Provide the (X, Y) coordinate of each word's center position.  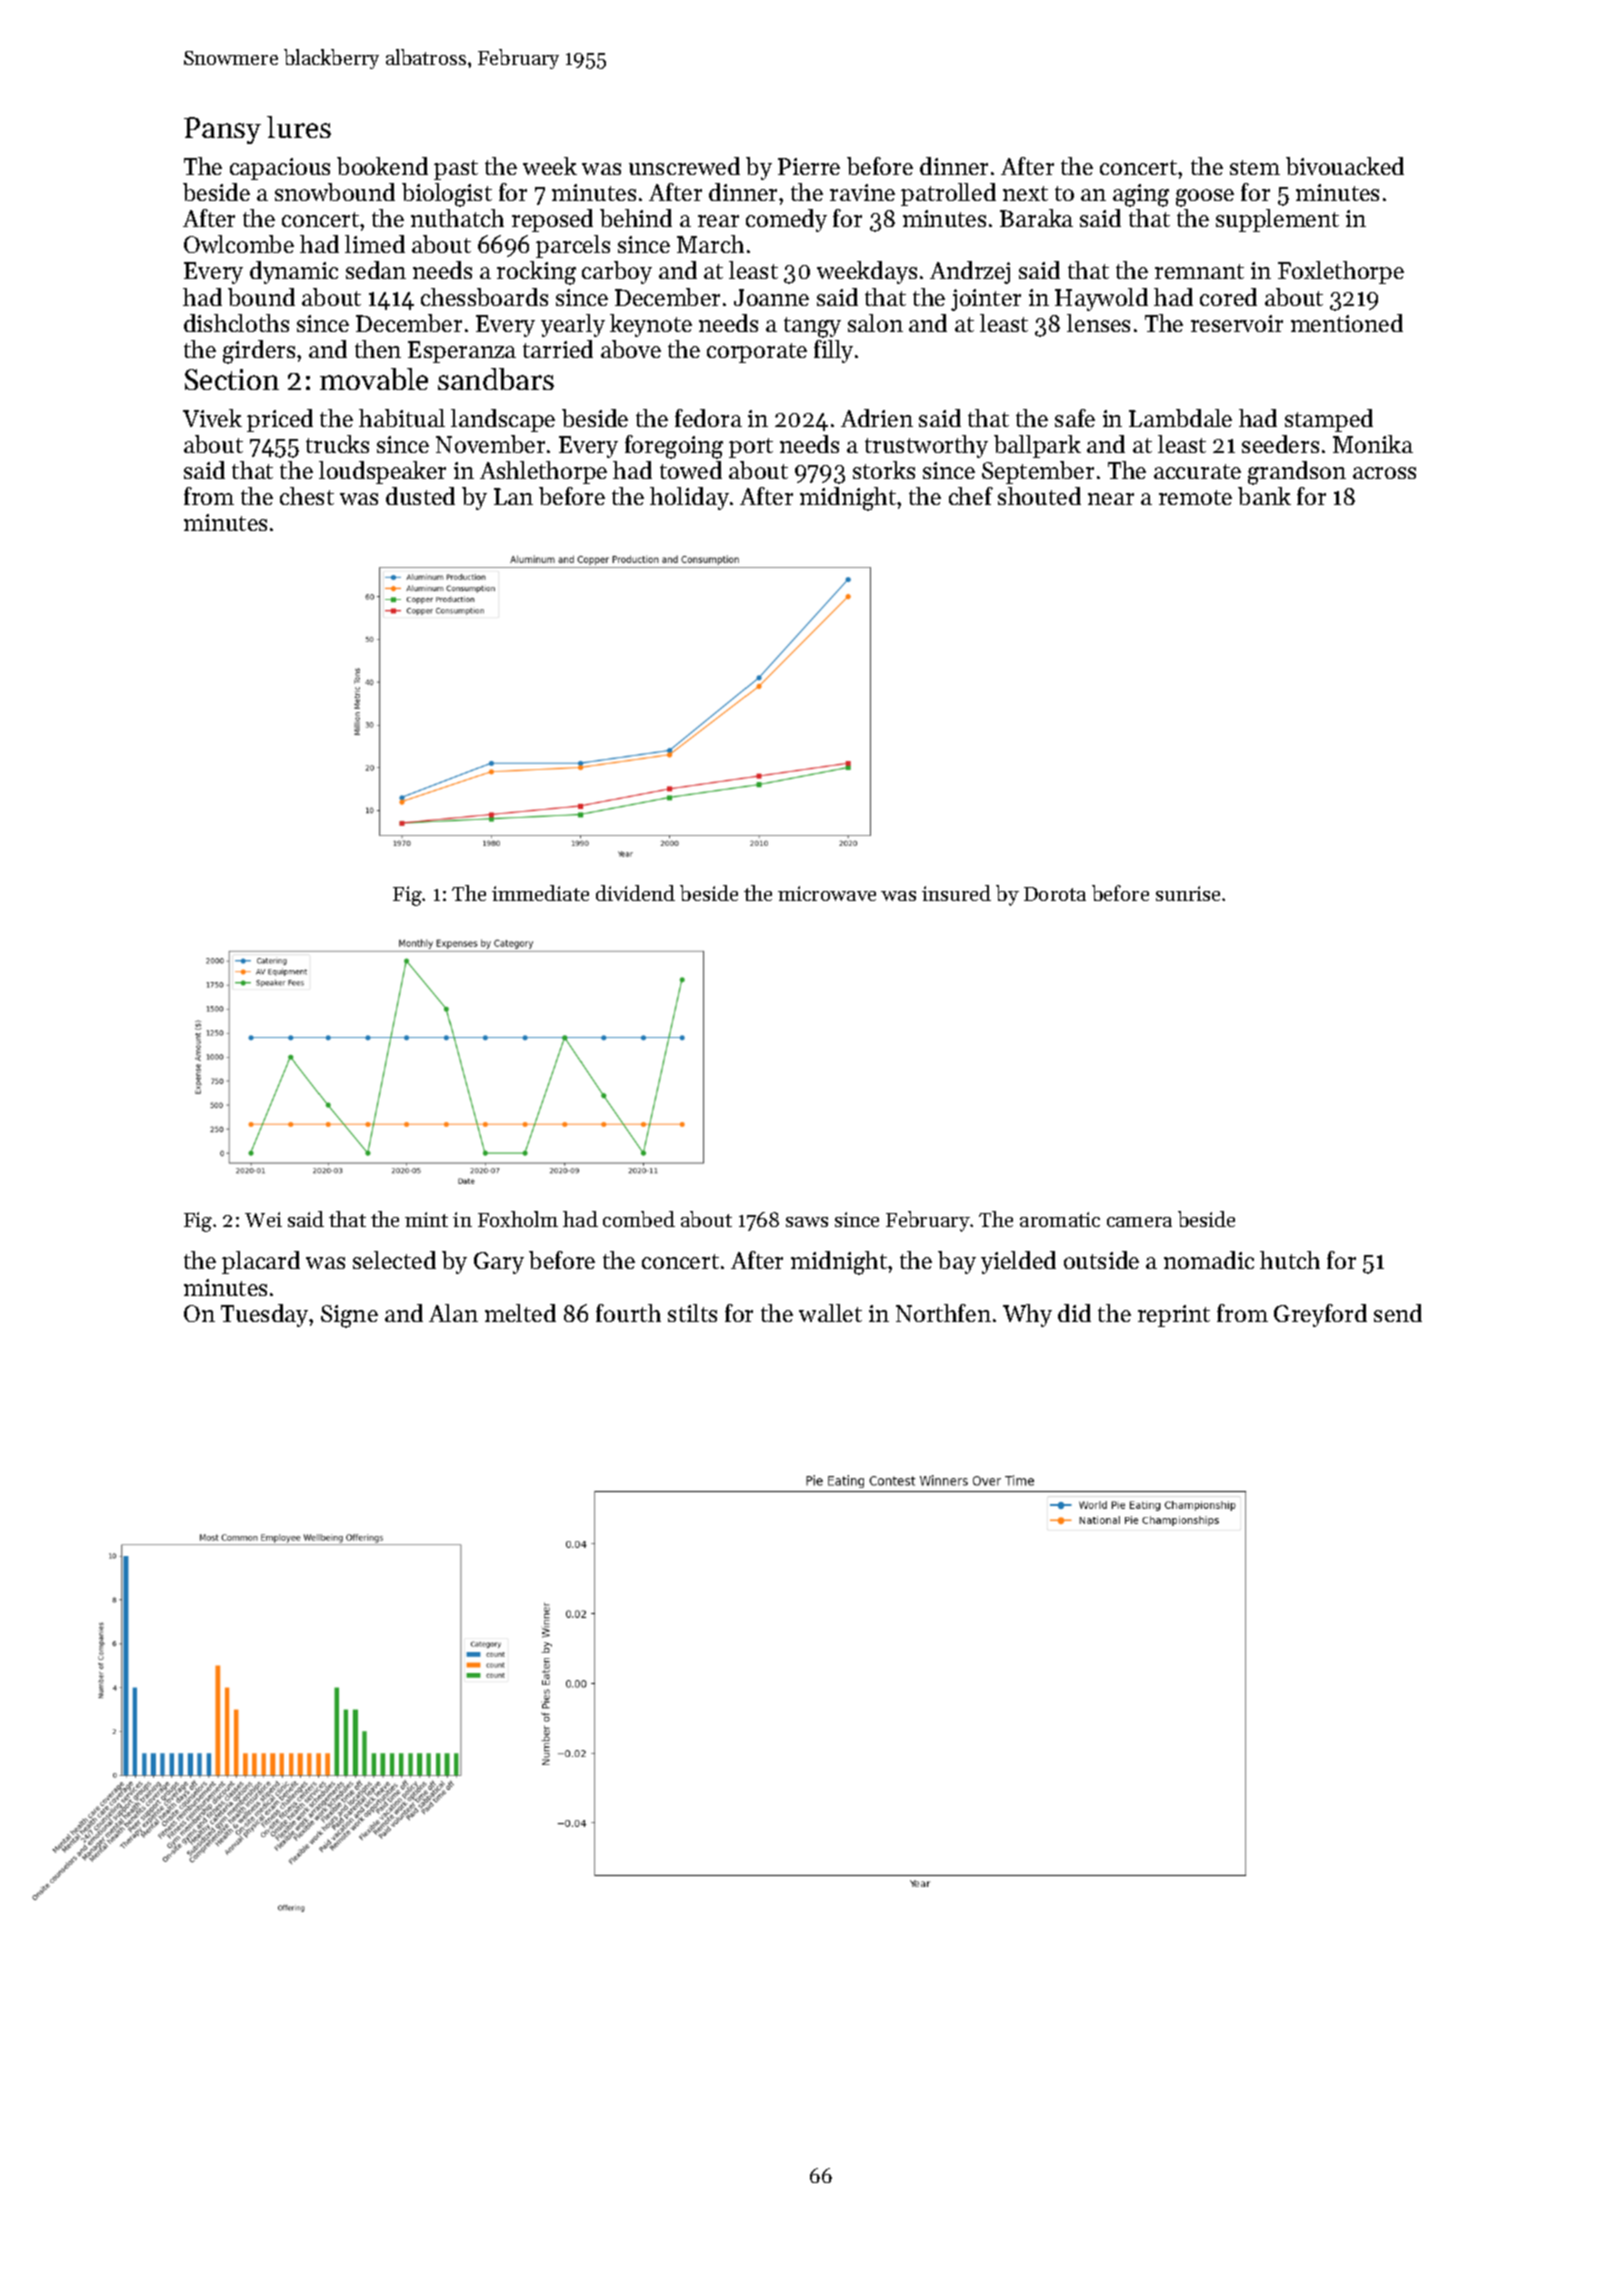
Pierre (809, 166)
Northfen (943, 1313)
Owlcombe (239, 244)
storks (884, 470)
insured (956, 893)
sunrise (1188, 893)
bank (1264, 496)
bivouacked (1345, 166)
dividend (635, 893)
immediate (540, 893)
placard (261, 1262)
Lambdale (1180, 418)
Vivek (212, 418)
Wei (263, 1219)
